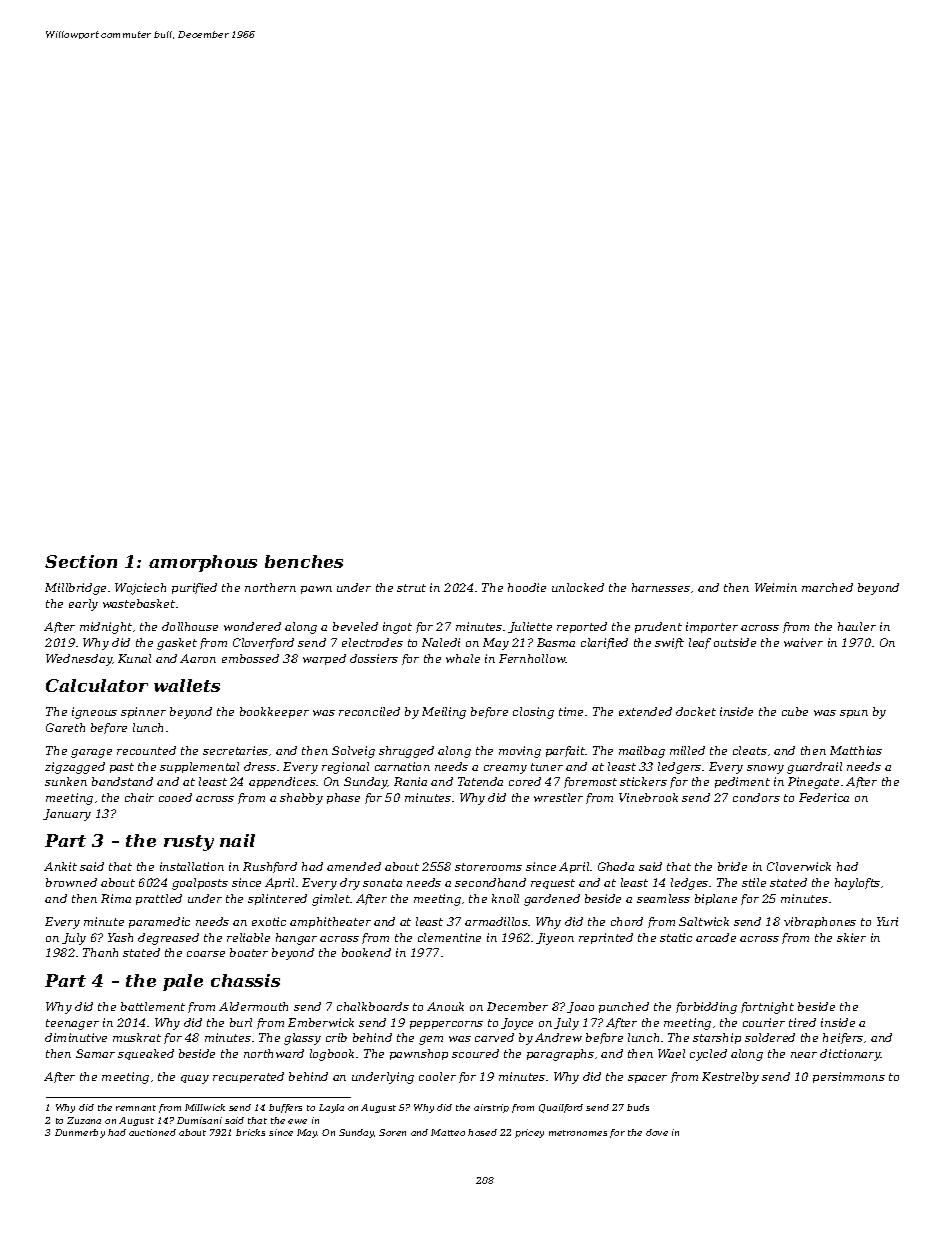  I want to click on ingot, so click(397, 628).
